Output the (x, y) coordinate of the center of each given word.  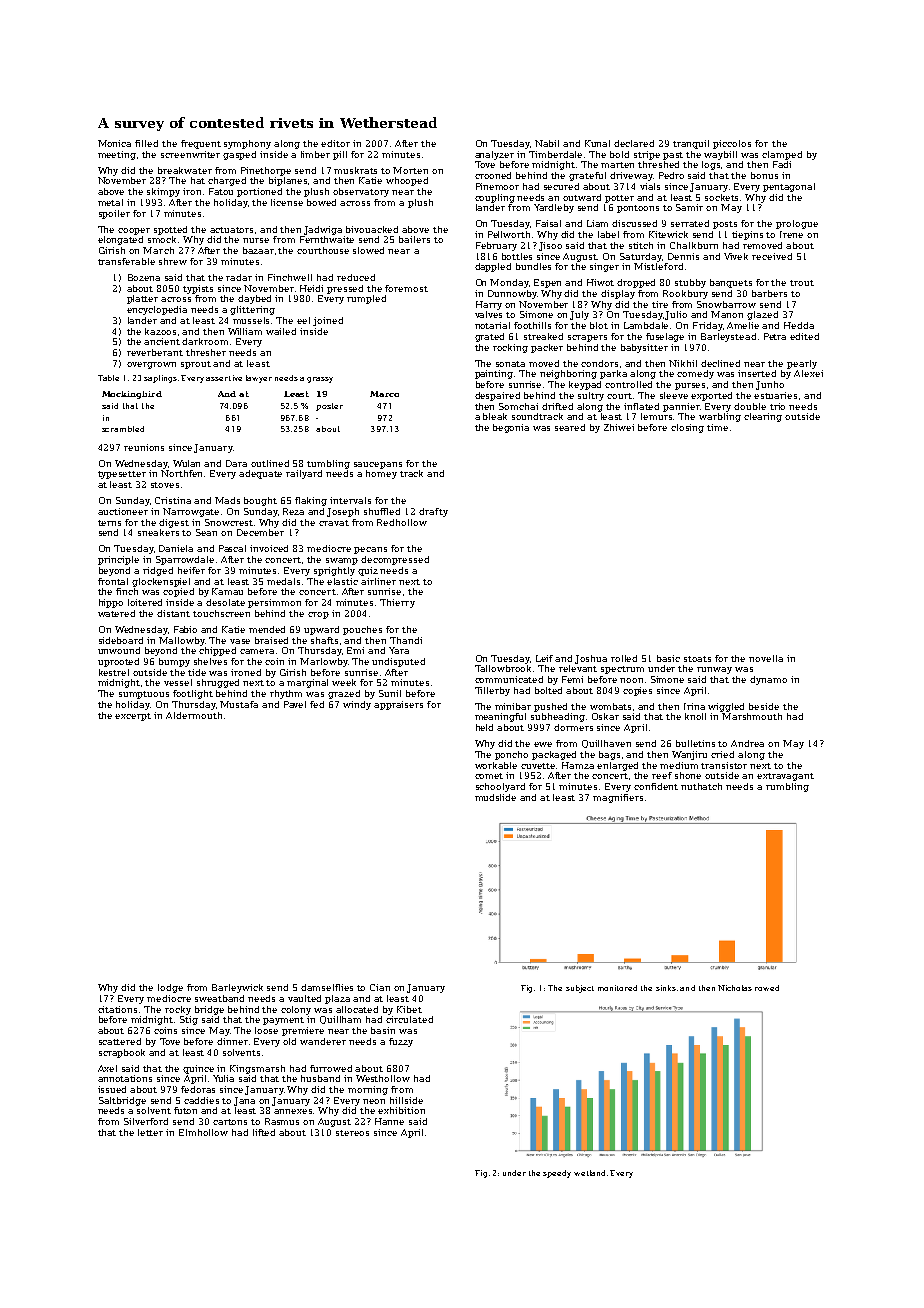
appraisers (398, 705)
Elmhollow (203, 1132)
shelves (210, 661)
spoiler (114, 214)
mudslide (495, 797)
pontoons (638, 209)
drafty (433, 512)
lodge (170, 988)
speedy (557, 1174)
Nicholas (735, 988)
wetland (589, 1173)
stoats (697, 659)
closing (687, 428)
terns (109, 523)
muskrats (355, 170)
